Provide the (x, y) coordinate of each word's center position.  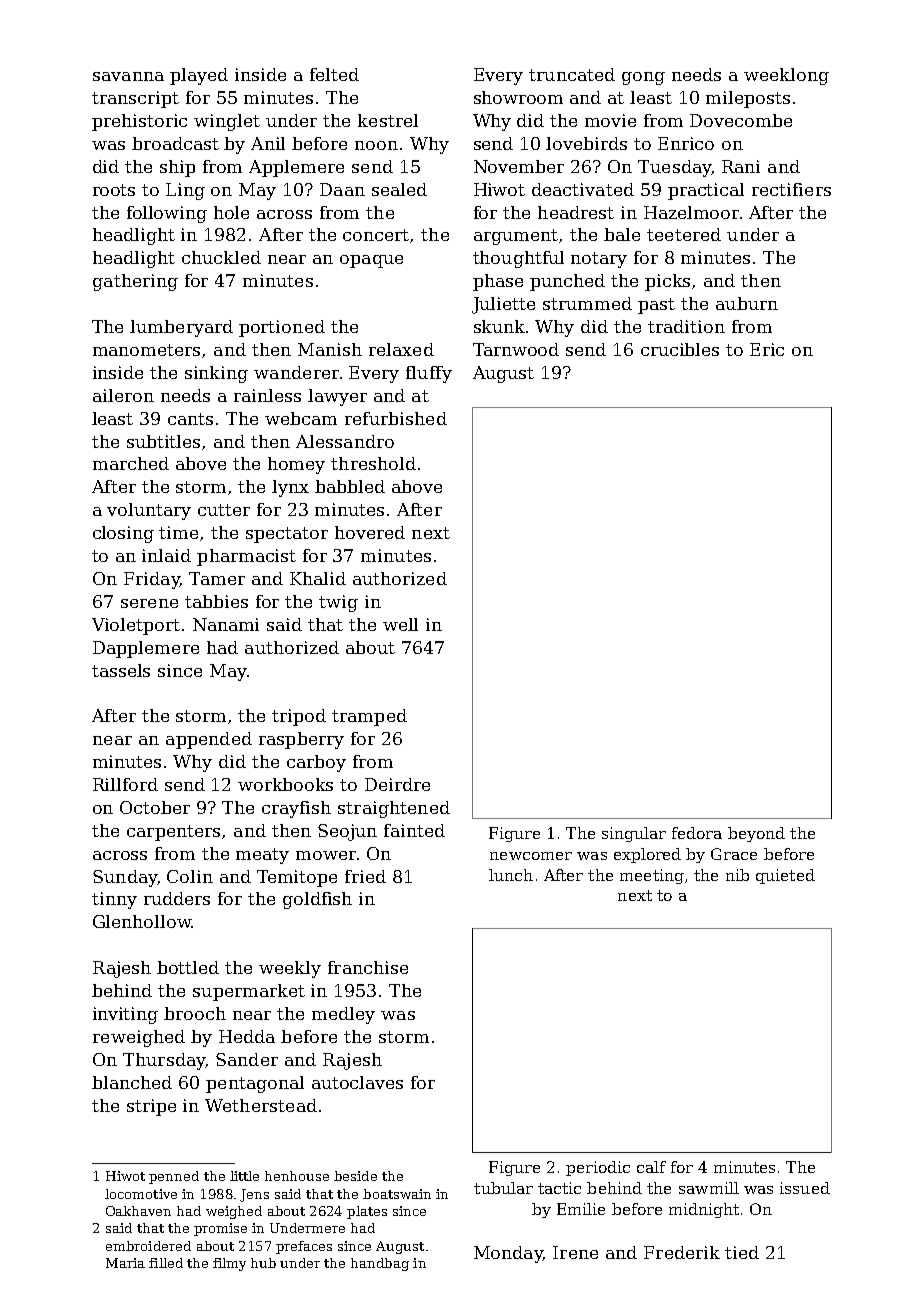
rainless (267, 395)
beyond (756, 834)
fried (365, 876)
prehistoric (139, 122)
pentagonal (255, 1084)
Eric (767, 349)
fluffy (429, 374)
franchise (368, 967)
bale (622, 234)
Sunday (125, 878)
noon (376, 145)
